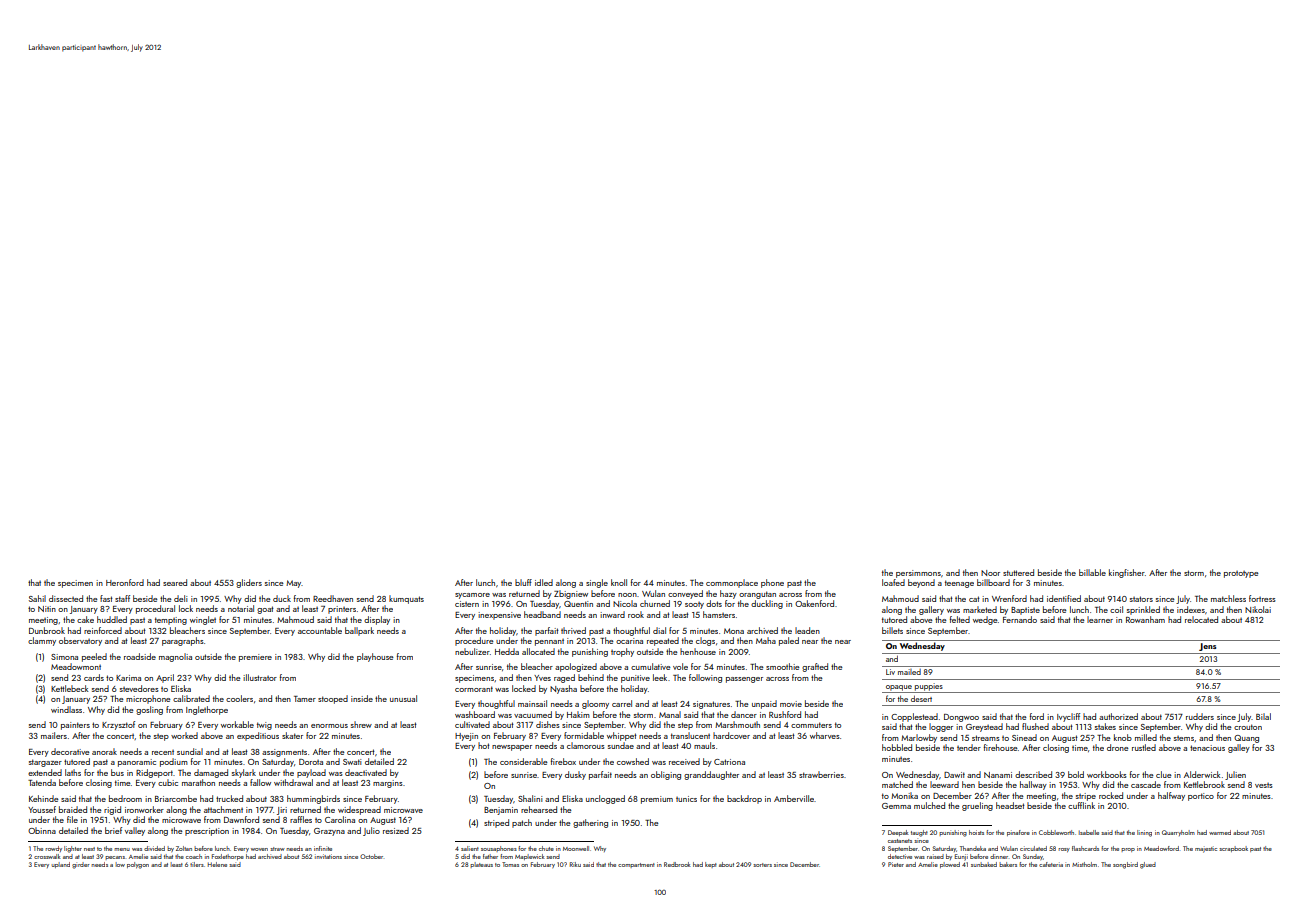 The height and width of the image is (924, 1308). Describe the element at coordinates (744, 680) in the image. I see `passenger` at that location.
